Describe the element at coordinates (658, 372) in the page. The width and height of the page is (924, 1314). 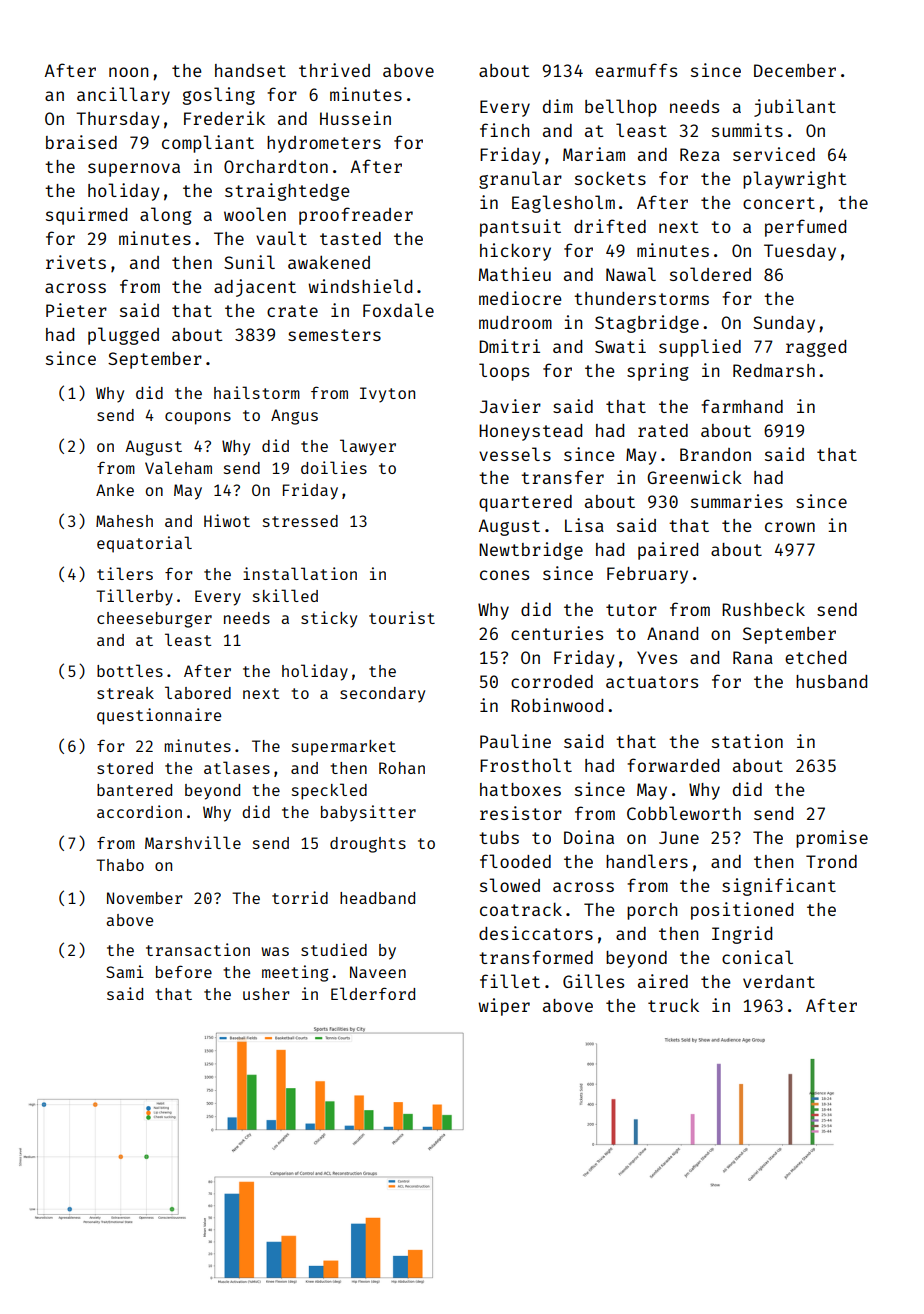
I see `spring` at that location.
